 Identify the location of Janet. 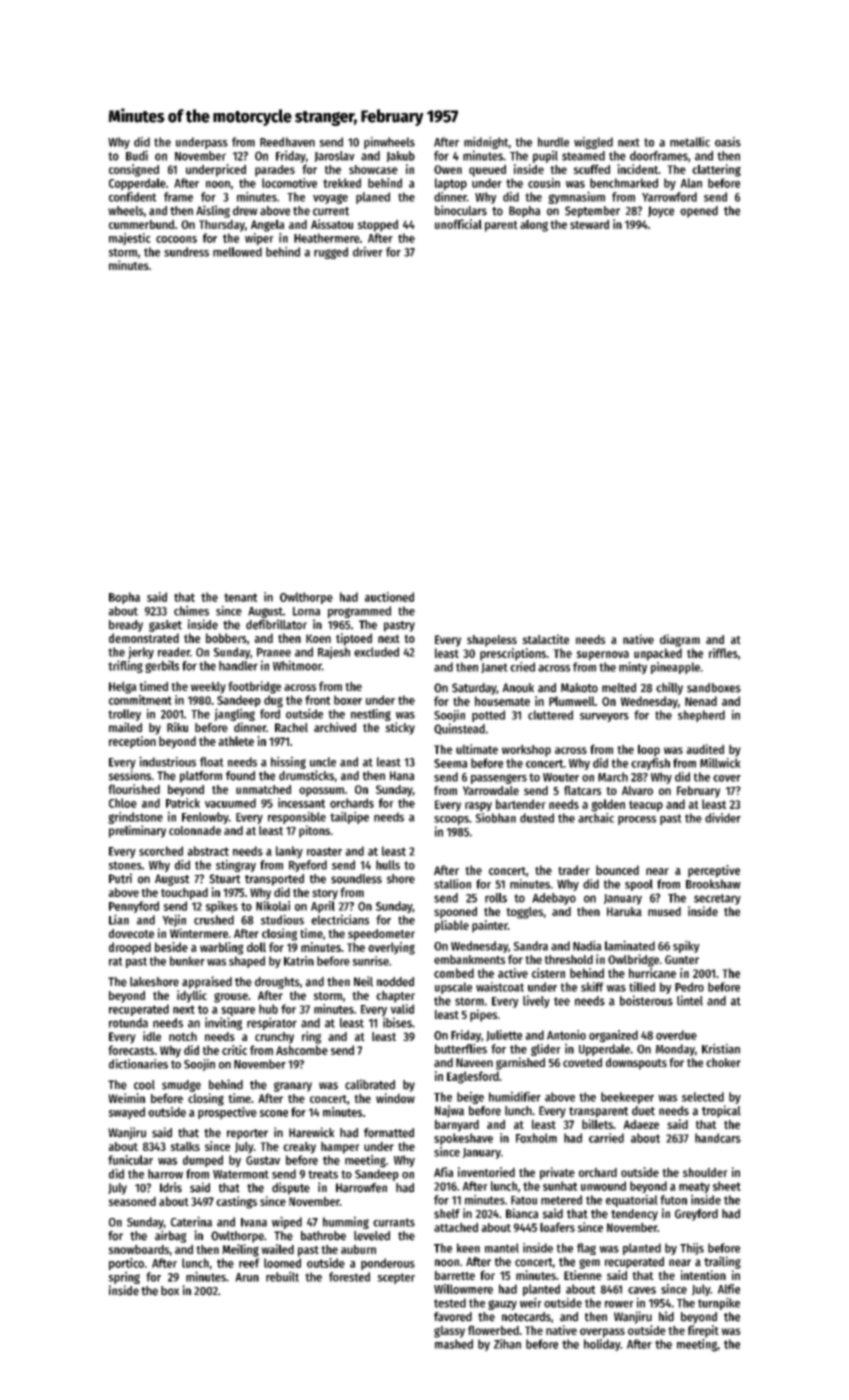
(494, 668).
